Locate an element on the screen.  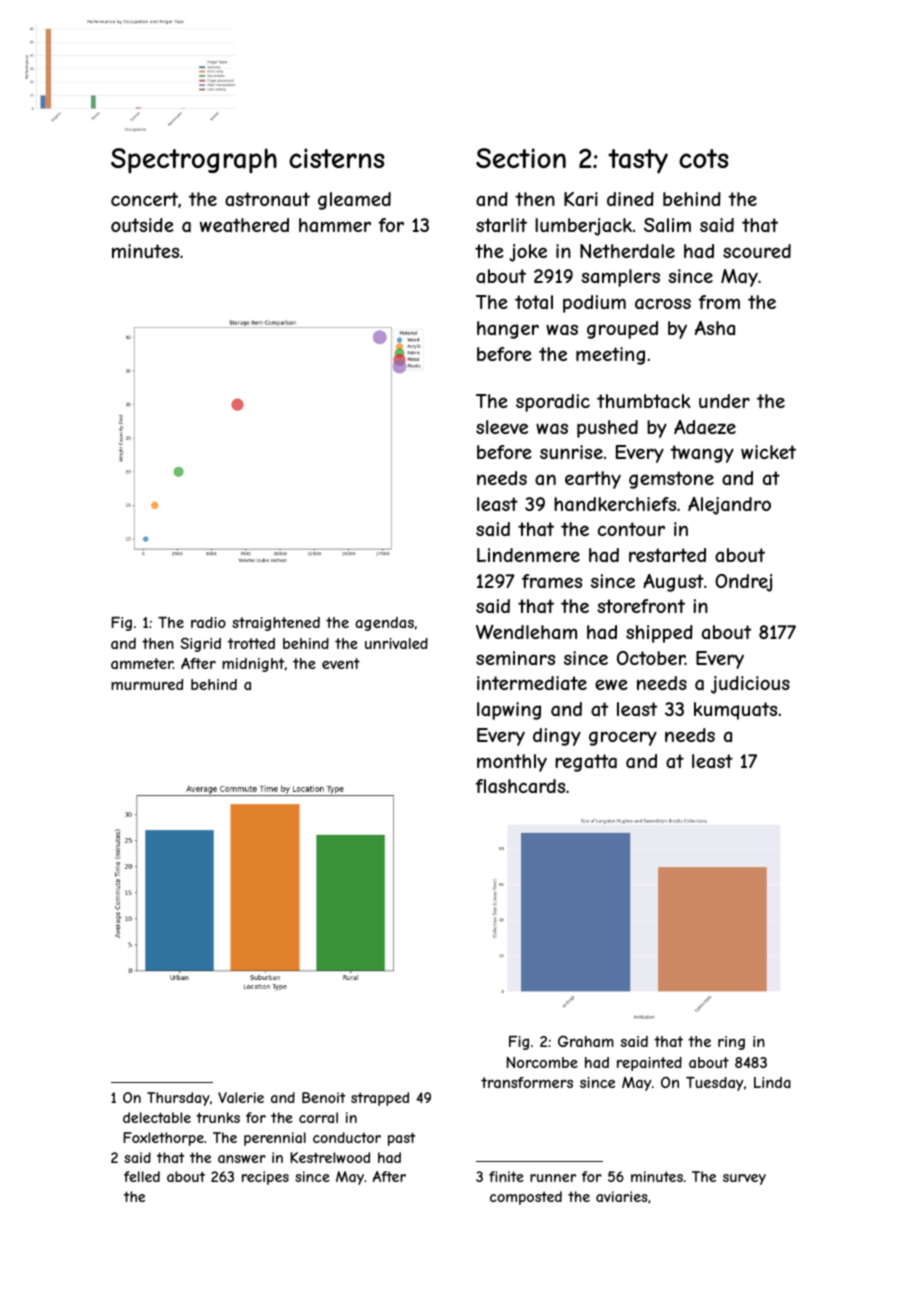
kumquats is located at coordinates (735, 711).
